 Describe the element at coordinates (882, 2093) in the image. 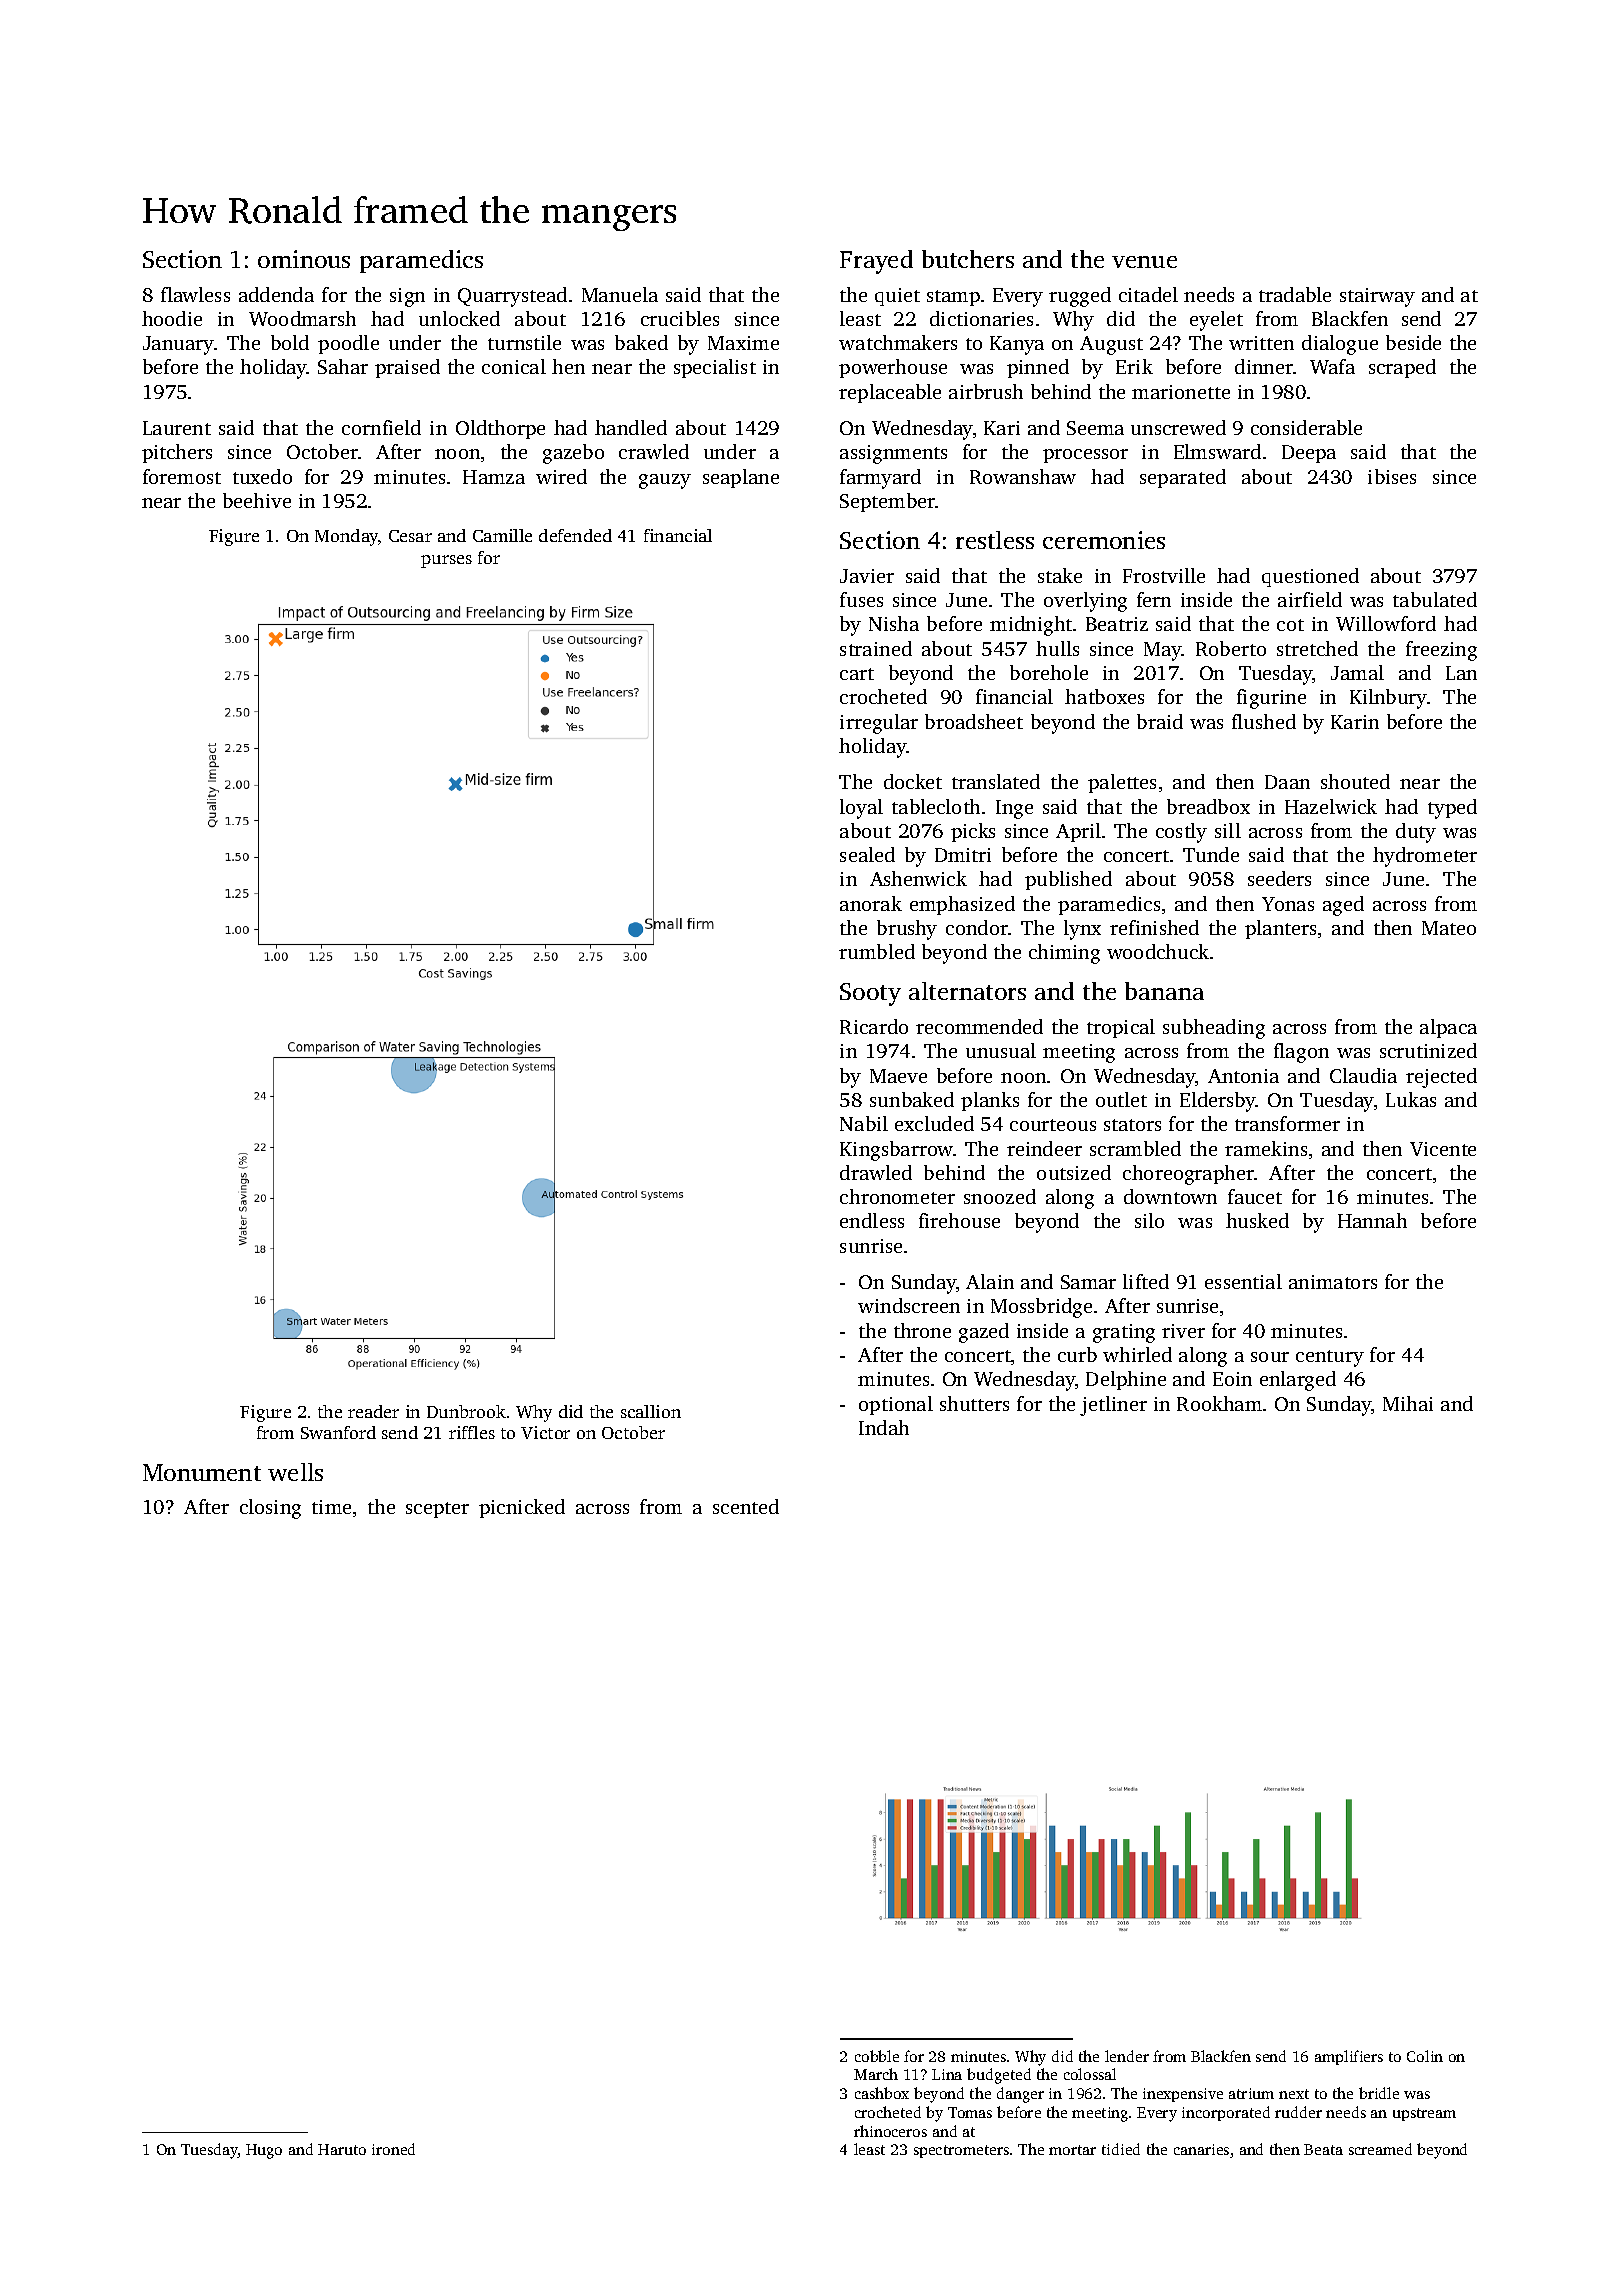

I see `cashbox` at that location.
